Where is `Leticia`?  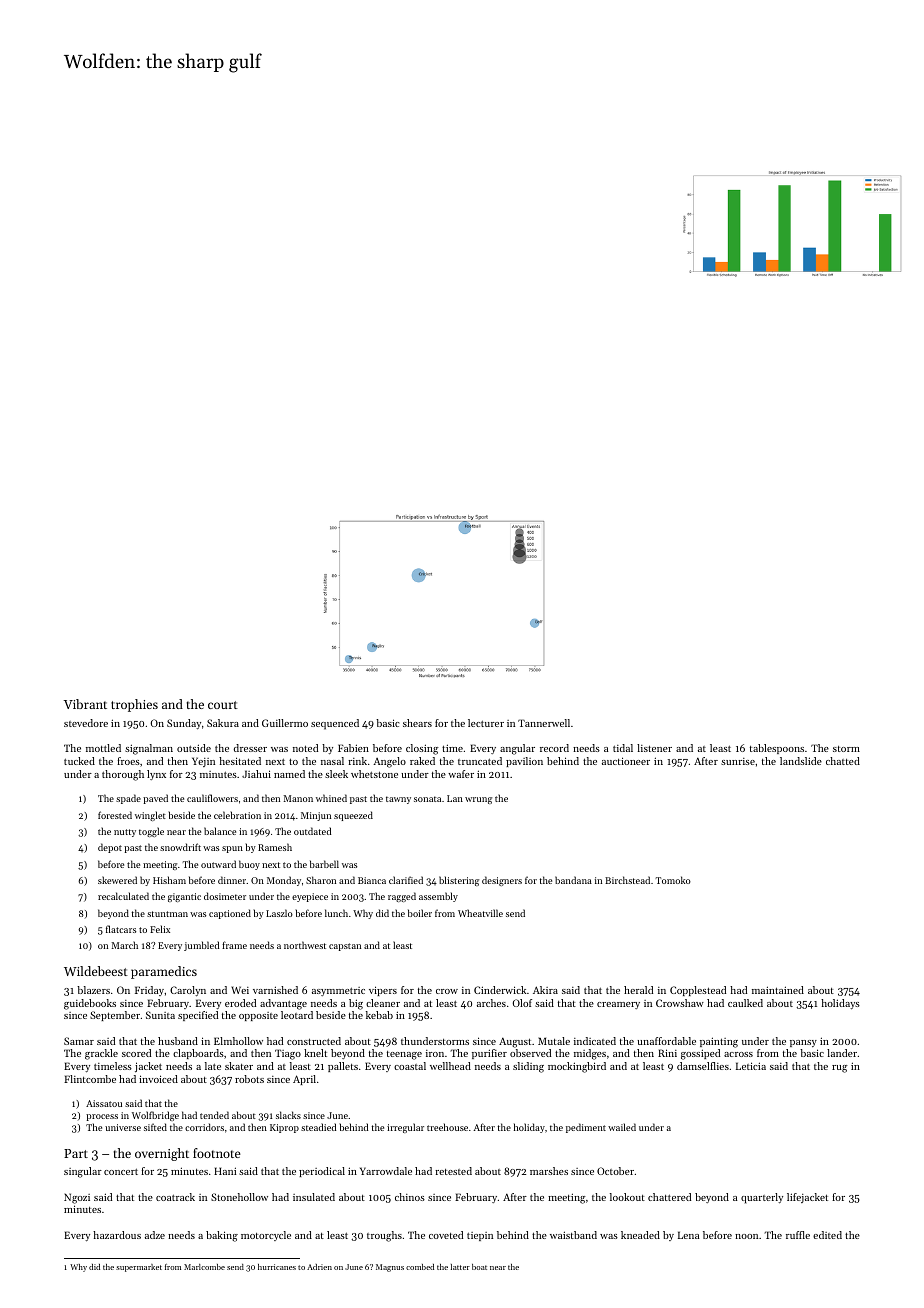 Leticia is located at coordinates (751, 1066).
